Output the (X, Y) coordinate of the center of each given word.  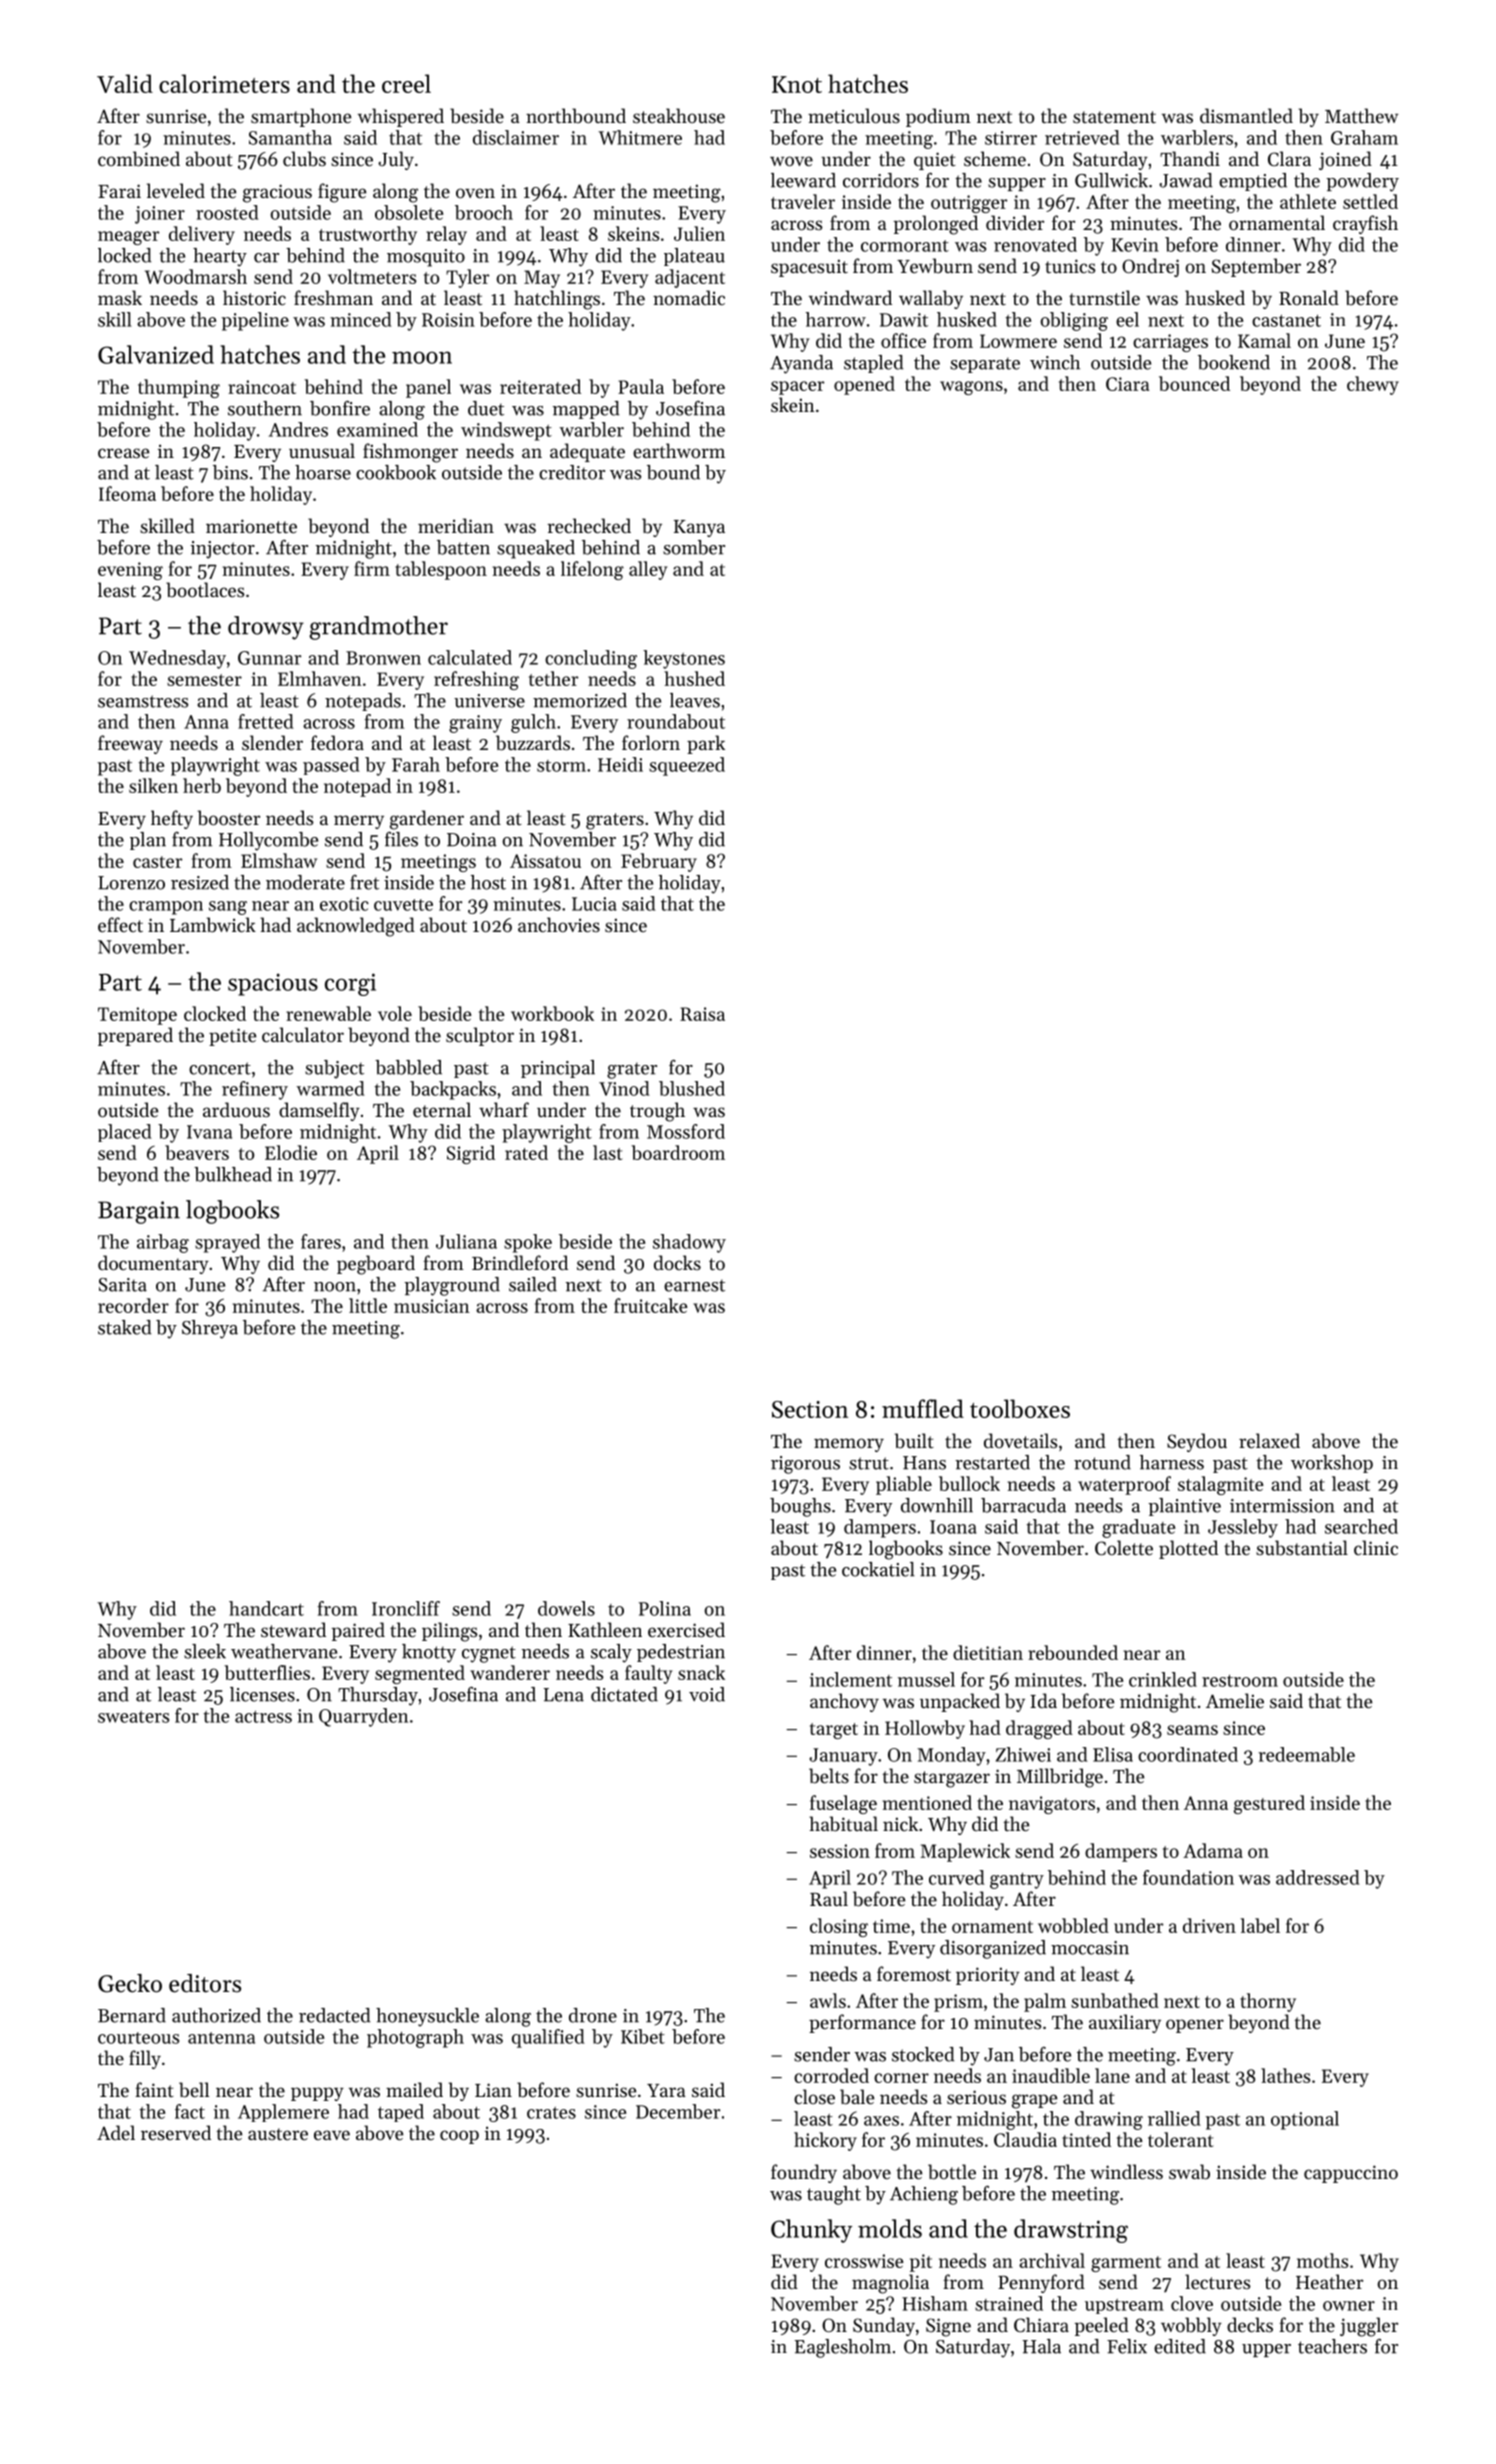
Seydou (1197, 1442)
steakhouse (679, 115)
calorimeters (224, 83)
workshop (1332, 1464)
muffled (923, 1408)
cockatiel (878, 1569)
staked (124, 1327)
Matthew (1361, 115)
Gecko (130, 1983)
